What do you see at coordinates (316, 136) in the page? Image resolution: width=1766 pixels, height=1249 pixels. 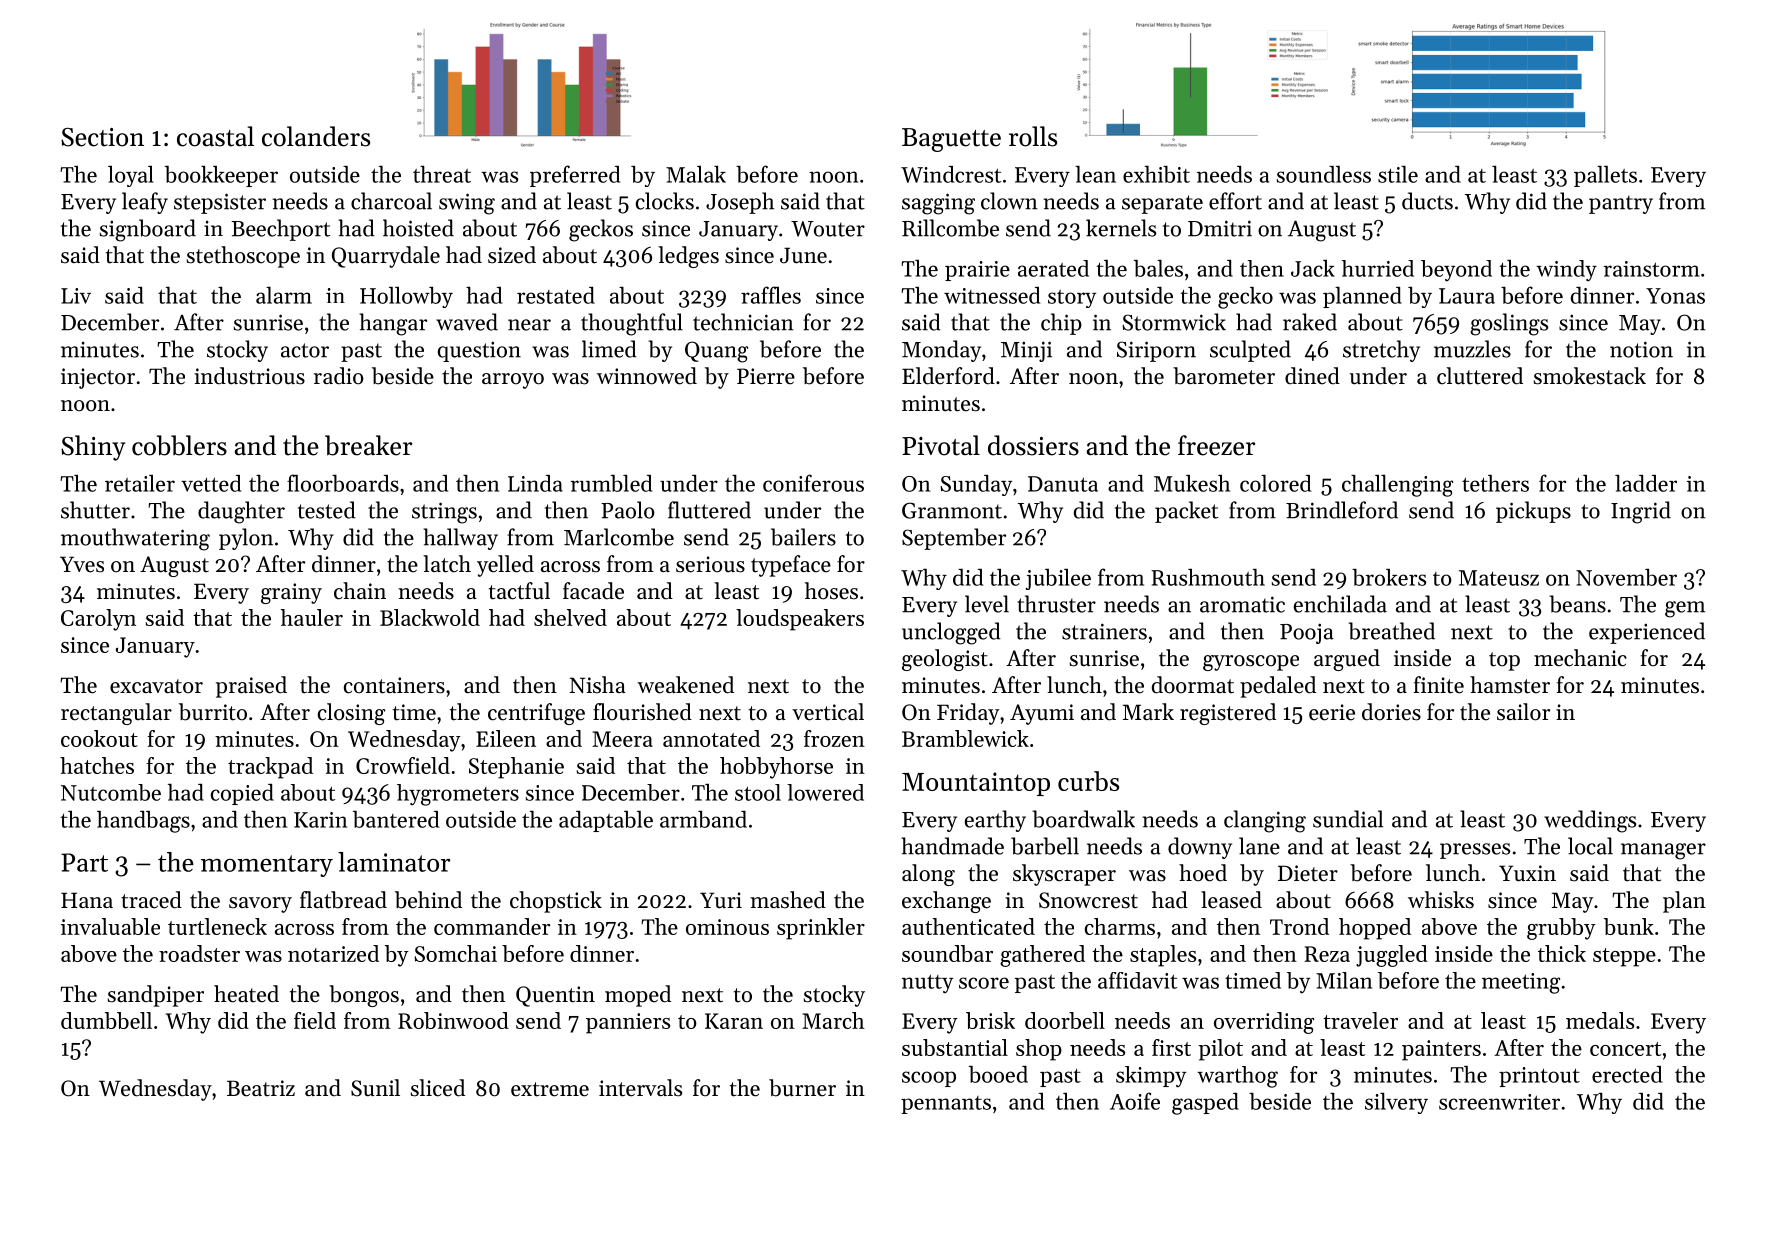 I see `colanders` at bounding box center [316, 136].
